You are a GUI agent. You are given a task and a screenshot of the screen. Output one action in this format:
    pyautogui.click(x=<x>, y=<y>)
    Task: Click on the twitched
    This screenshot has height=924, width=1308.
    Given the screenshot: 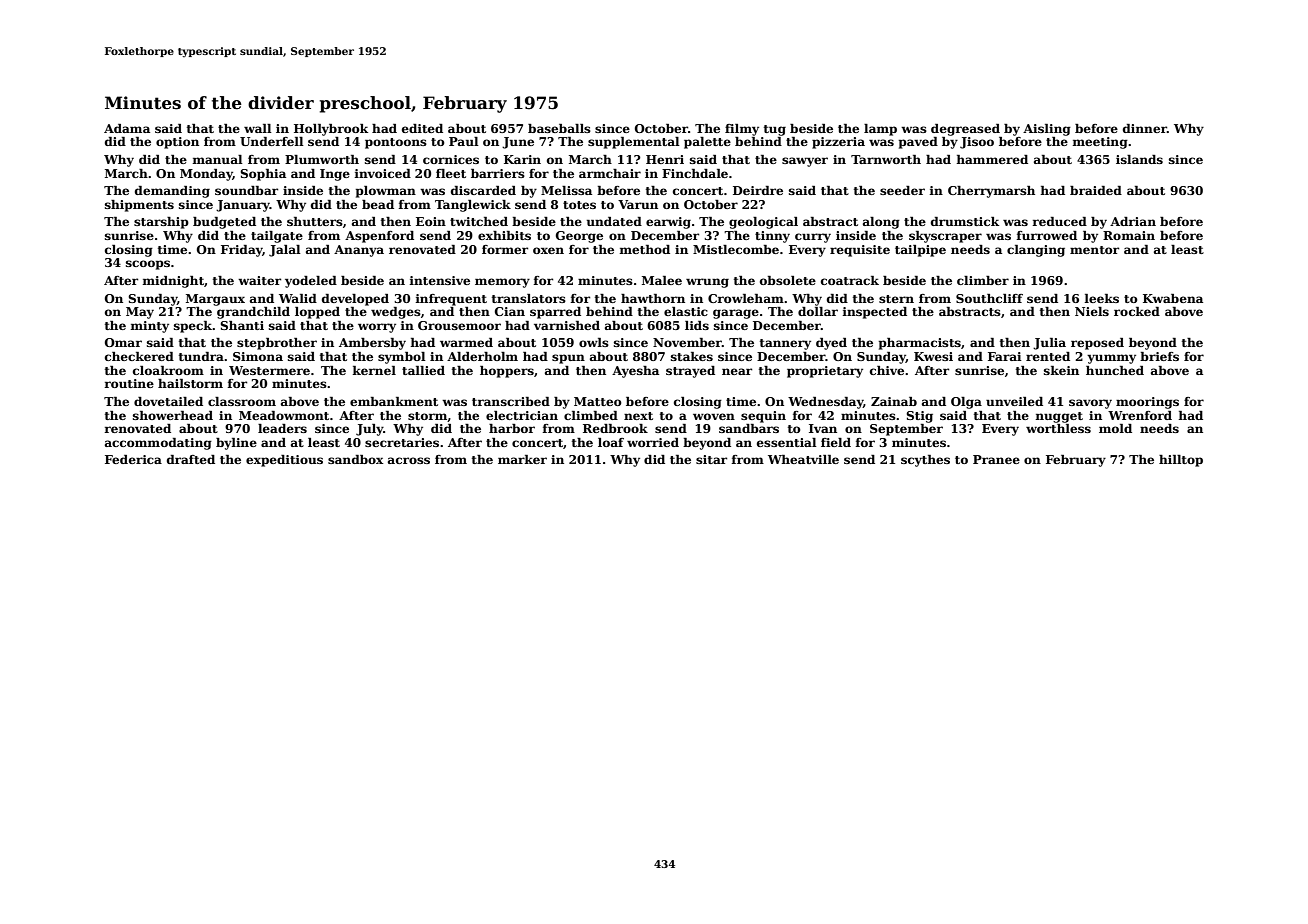 What is the action you would take?
    pyautogui.click(x=479, y=221)
